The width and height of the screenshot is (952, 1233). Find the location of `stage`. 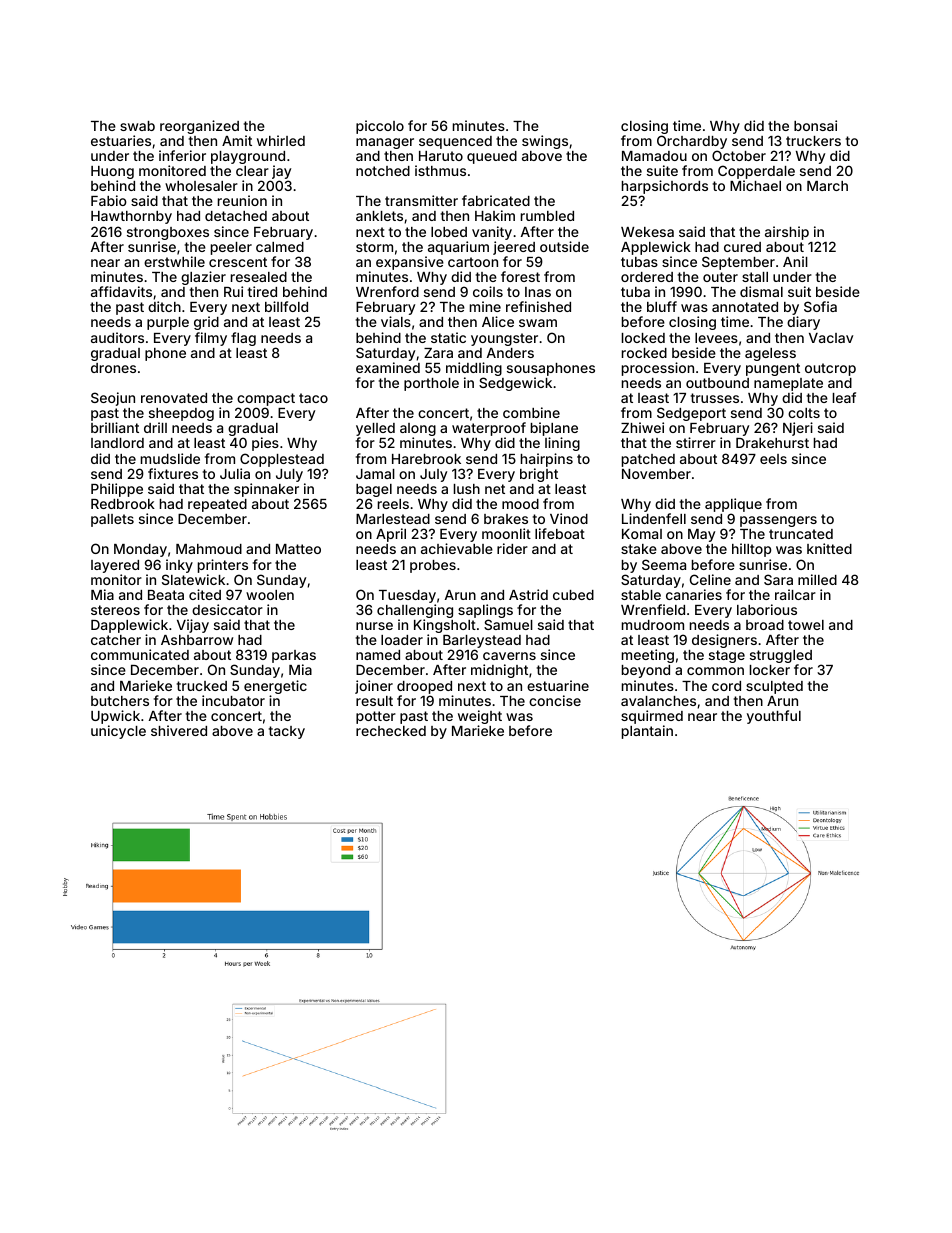

stage is located at coordinates (727, 656).
